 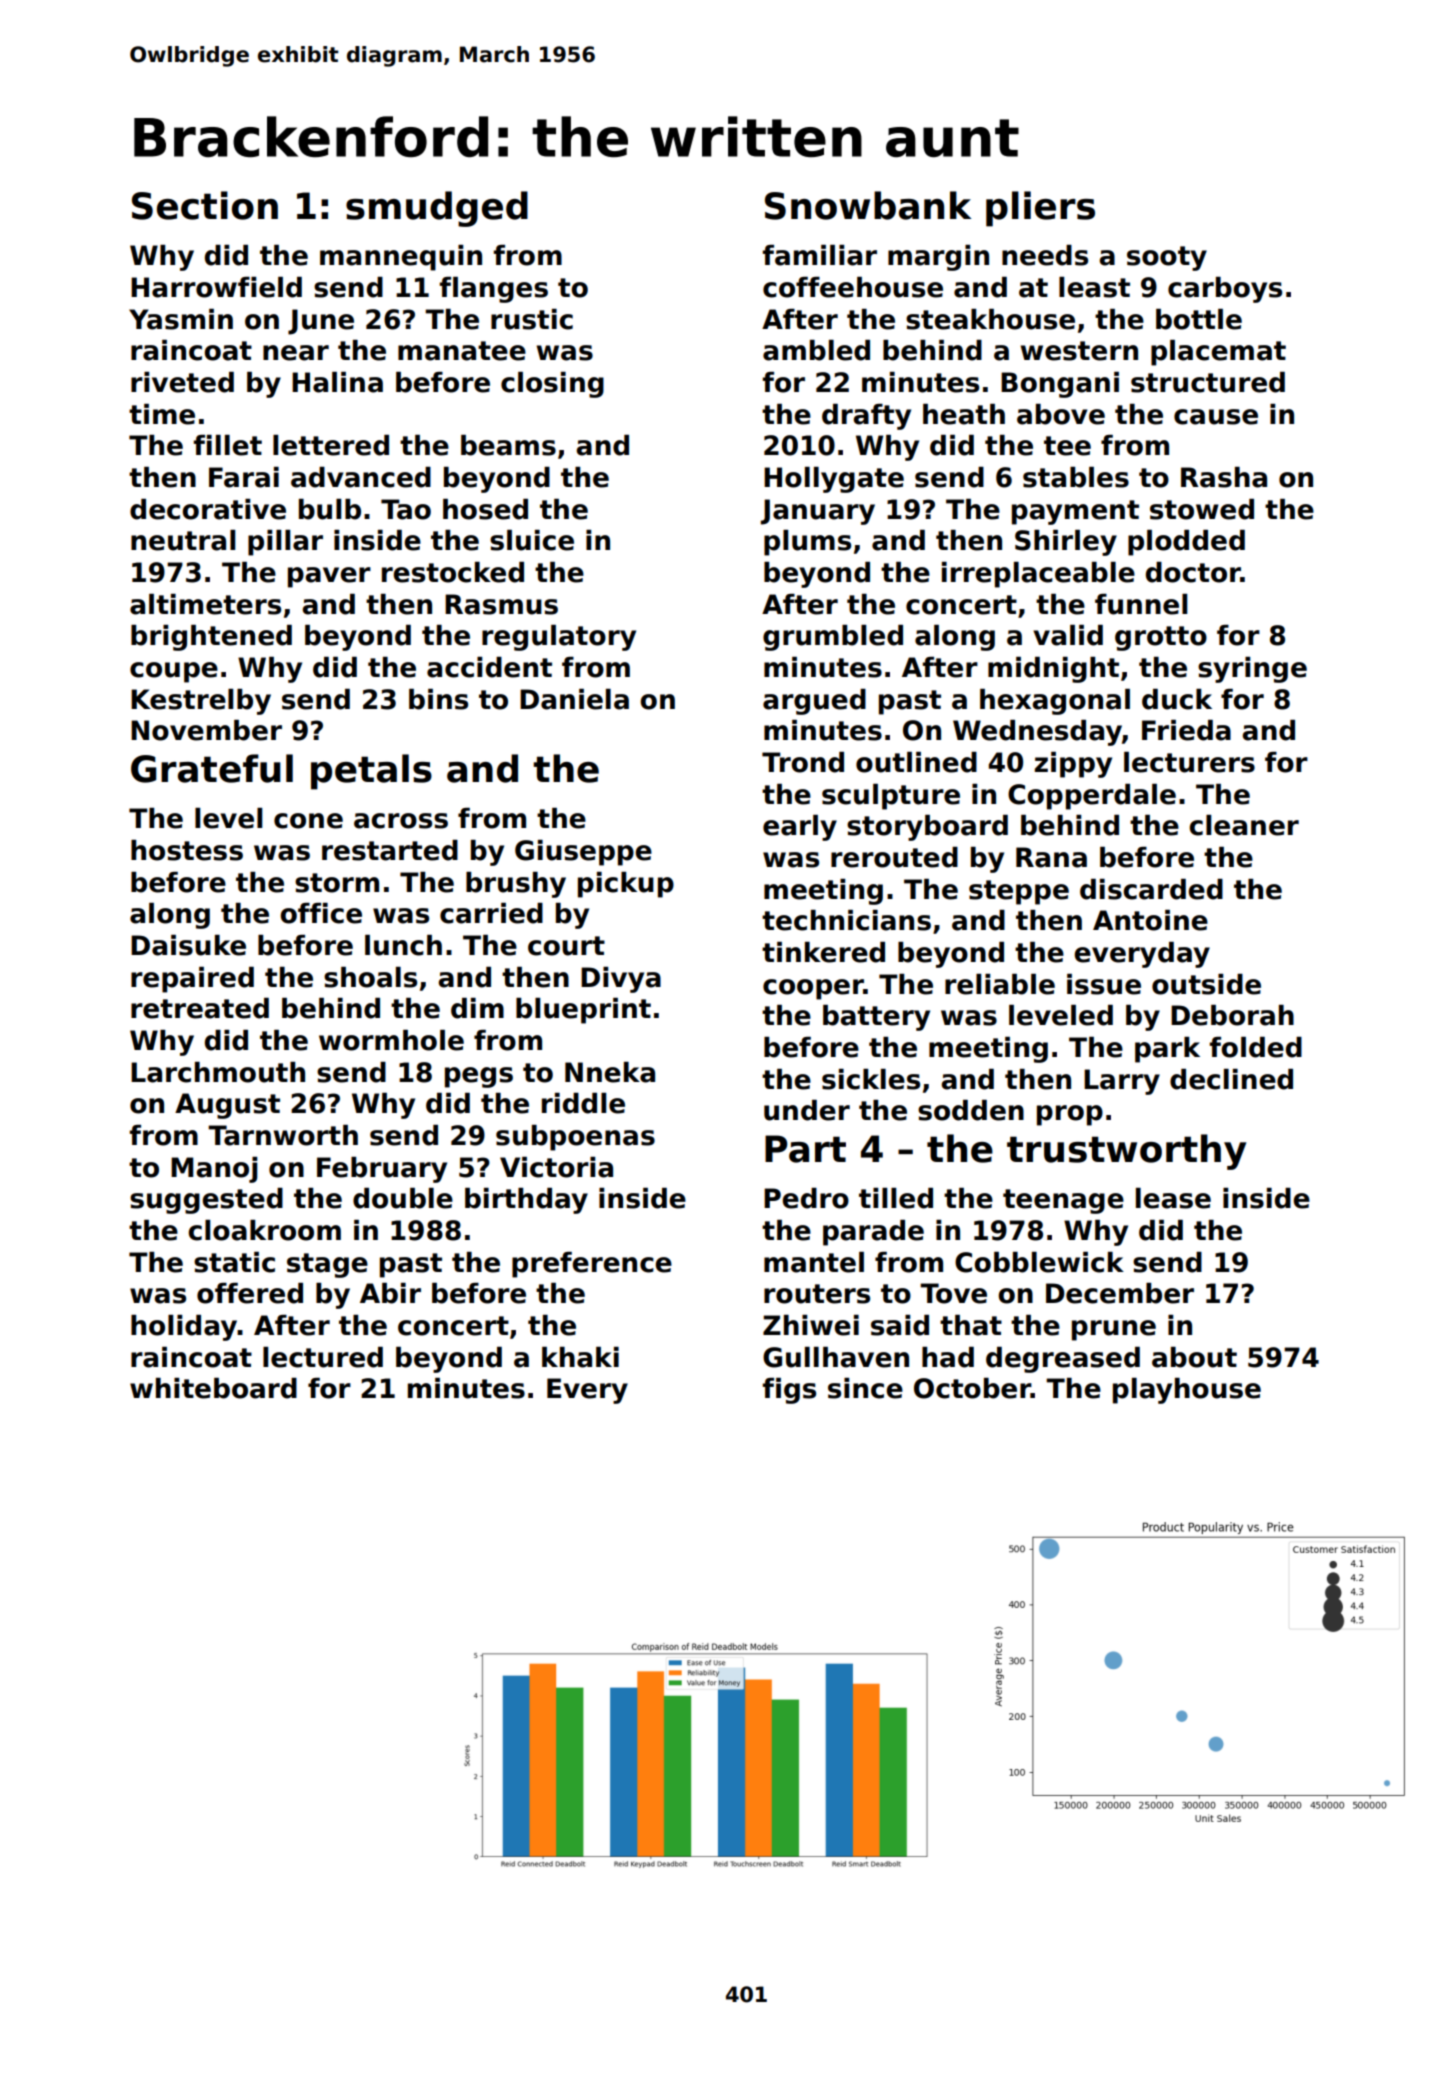 I want to click on reliable, so click(x=1000, y=984).
